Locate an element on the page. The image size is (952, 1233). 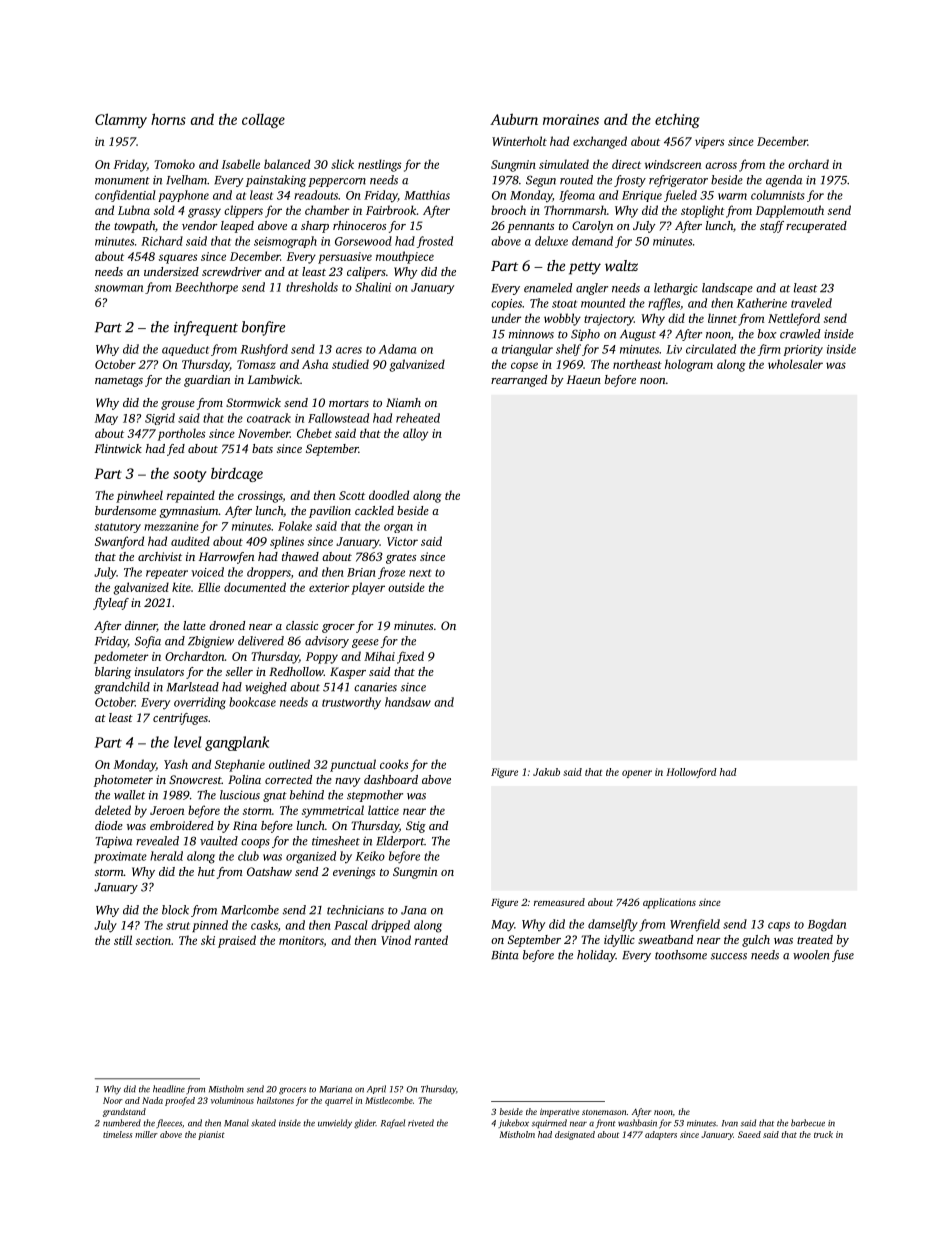
traveled is located at coordinates (811, 303).
